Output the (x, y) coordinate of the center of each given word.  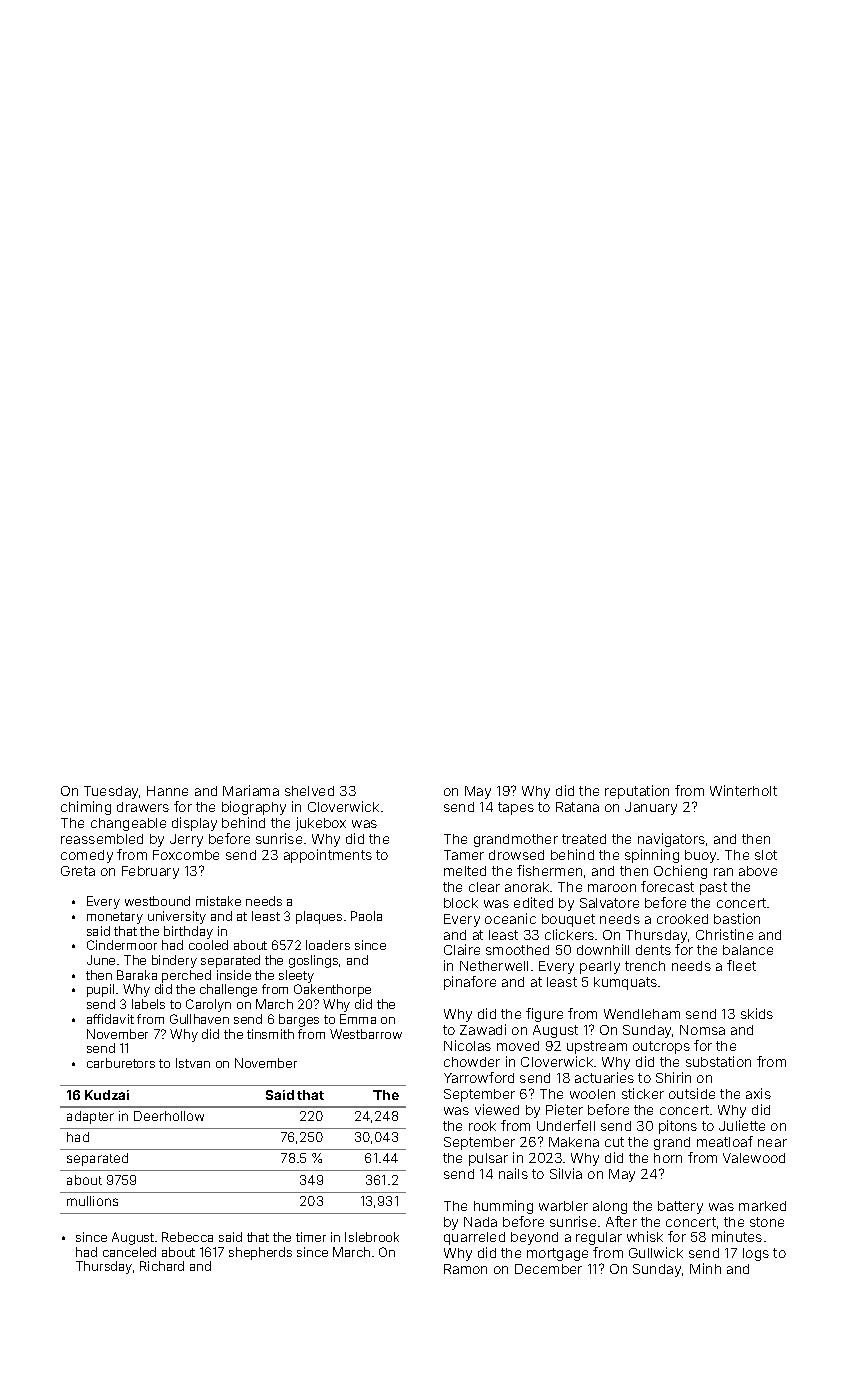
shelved (309, 791)
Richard (162, 1266)
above (758, 871)
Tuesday (111, 792)
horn (668, 1158)
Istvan (193, 1063)
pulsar (488, 1159)
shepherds (260, 1253)
